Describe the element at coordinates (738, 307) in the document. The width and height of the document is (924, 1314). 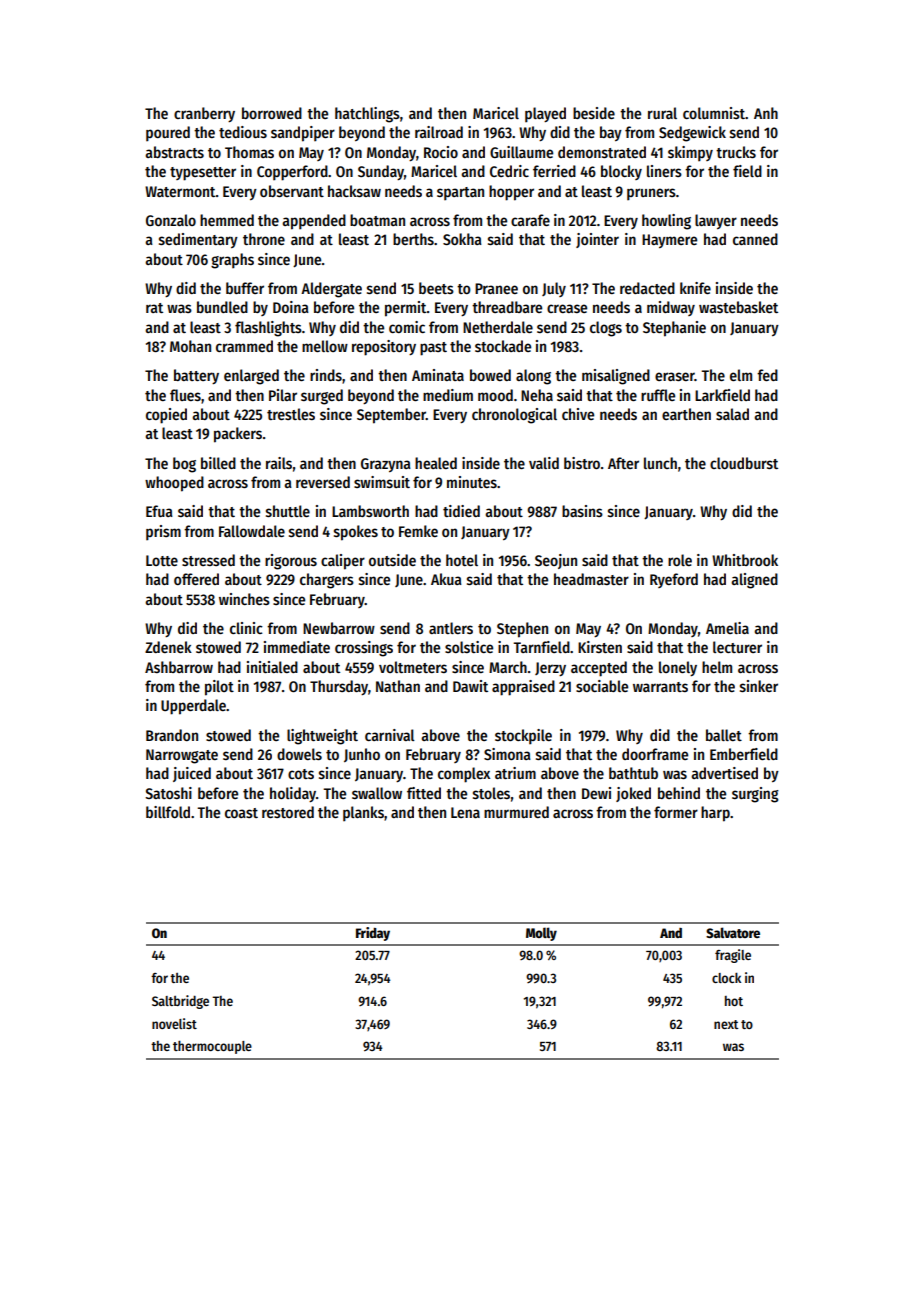
I see `wastebasket` at that location.
